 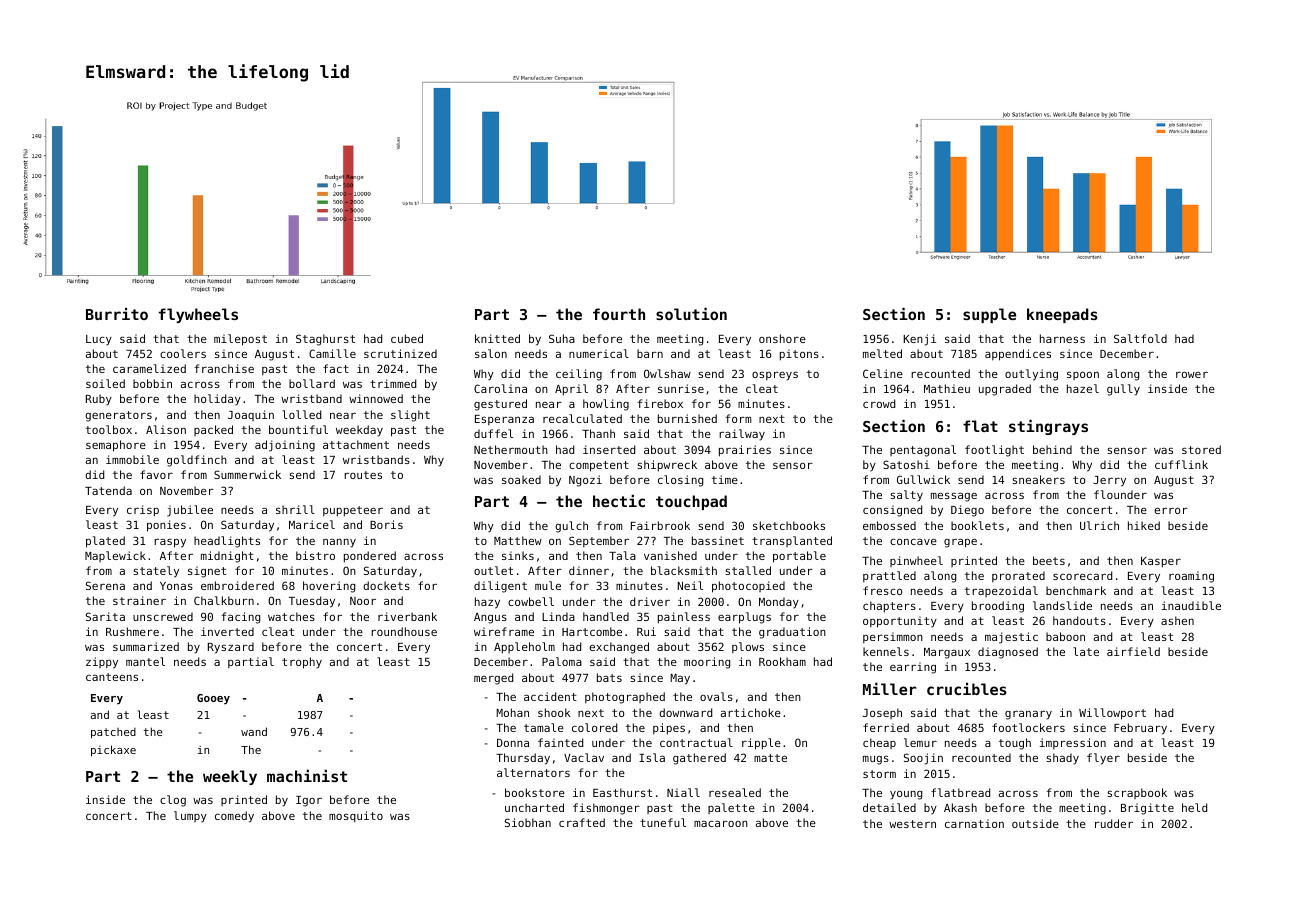 I want to click on watches, so click(x=291, y=616).
